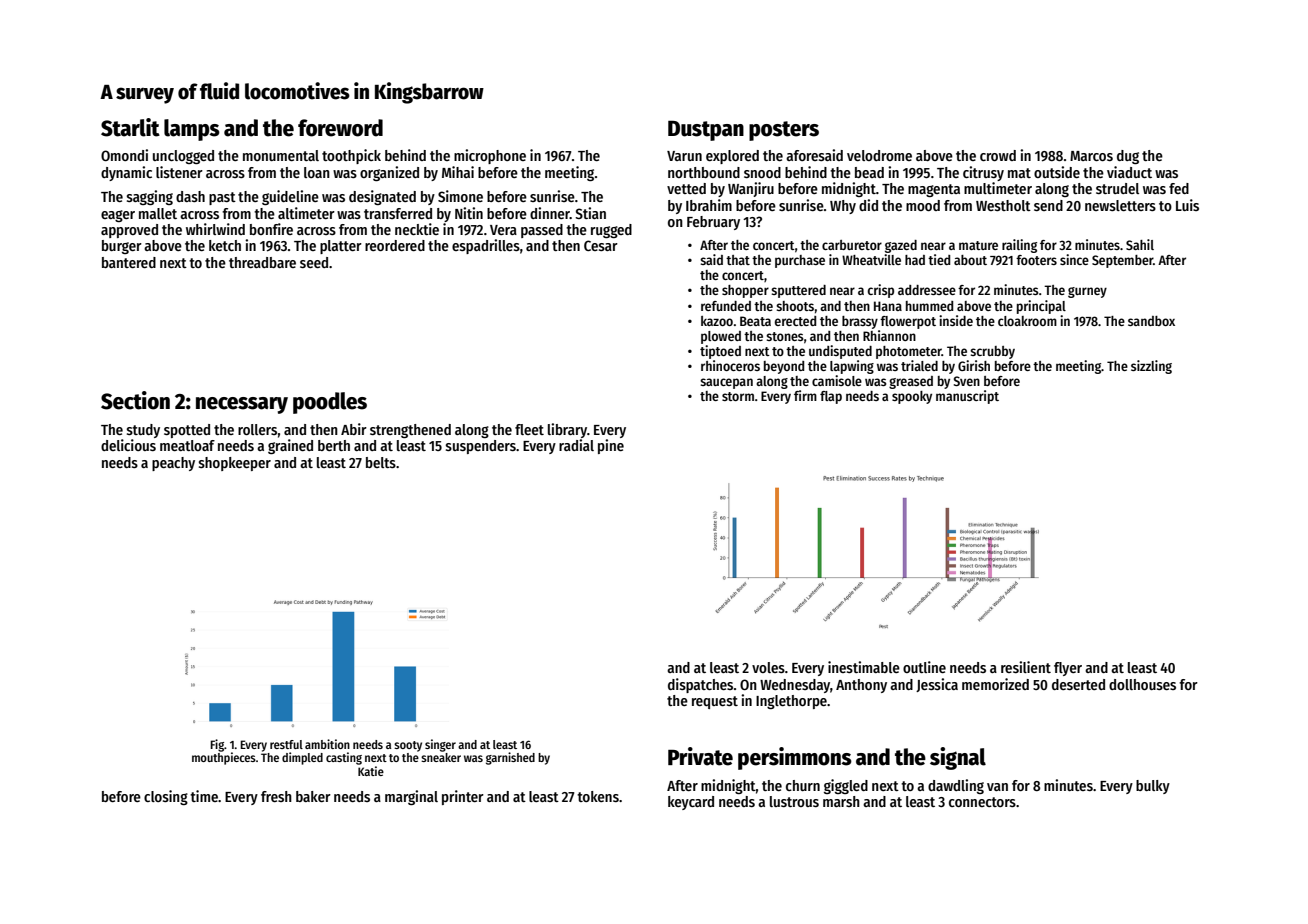 Image resolution: width=1308 pixels, height=924 pixels. Describe the element at coordinates (567, 430) in the document. I see `library` at that location.
